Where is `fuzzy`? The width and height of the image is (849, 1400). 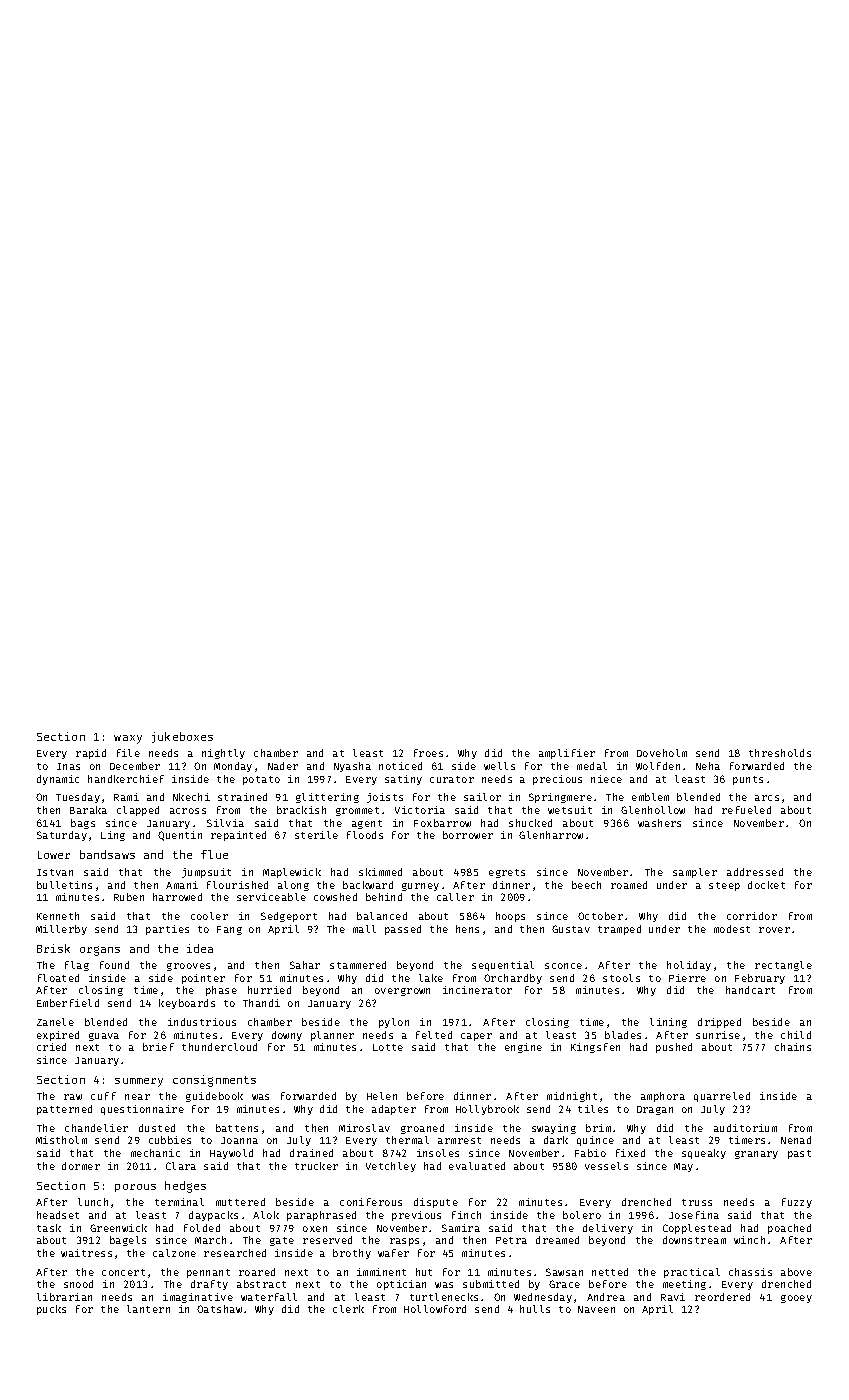
fuzzy is located at coordinates (797, 1203).
